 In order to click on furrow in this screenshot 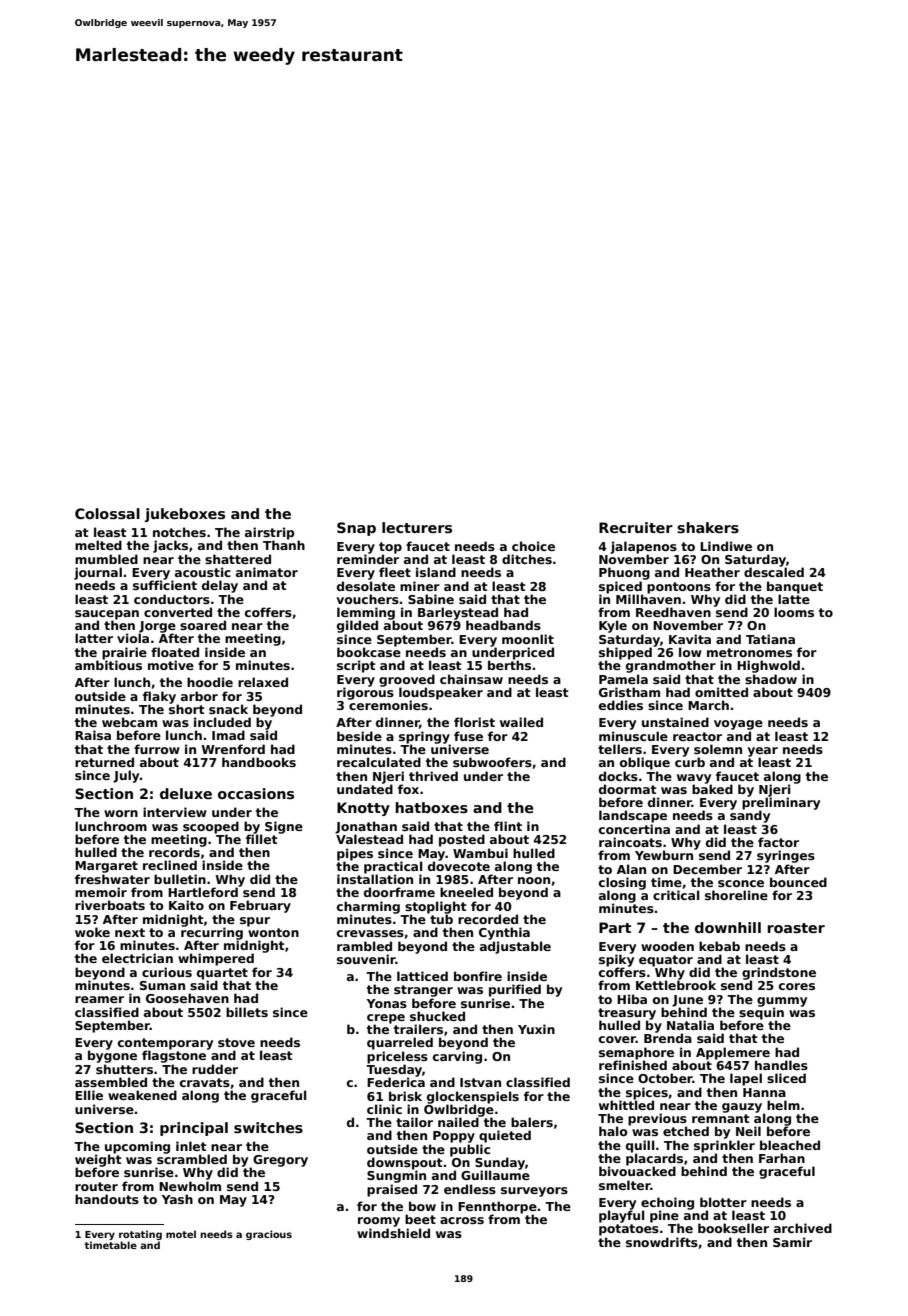, I will do `click(157, 749)`.
